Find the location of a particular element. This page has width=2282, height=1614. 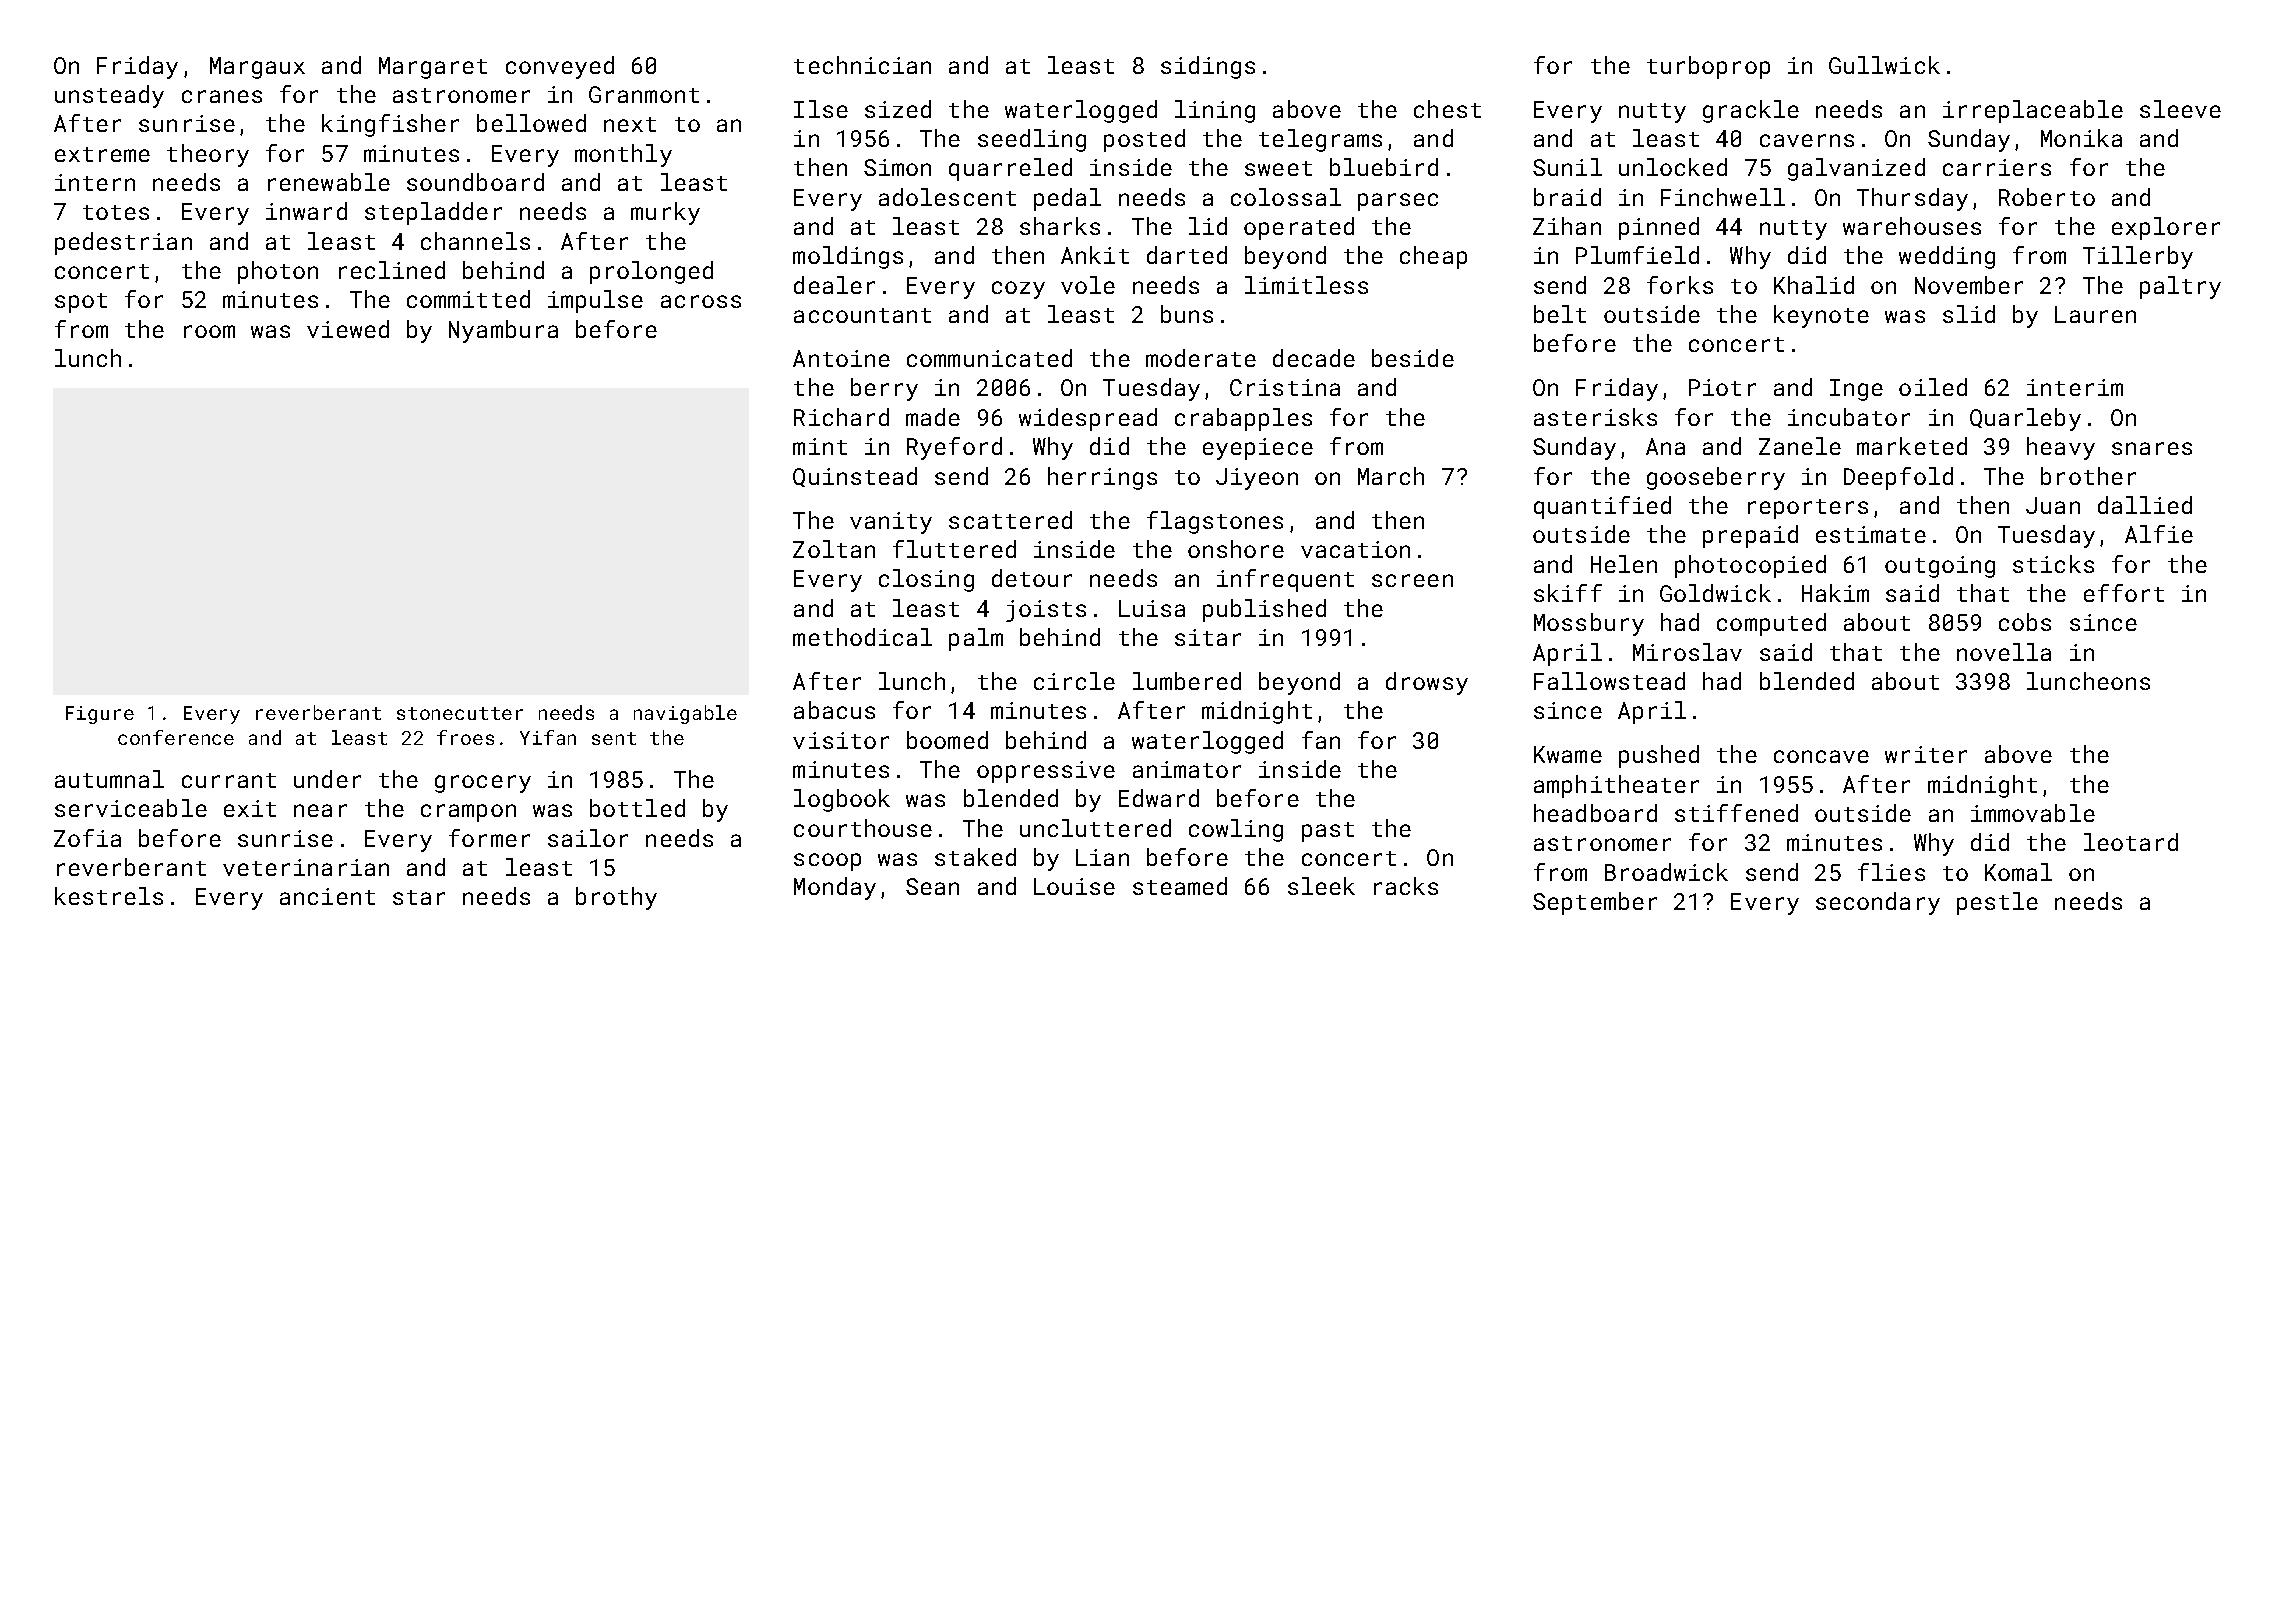

lining is located at coordinates (1215, 111).
